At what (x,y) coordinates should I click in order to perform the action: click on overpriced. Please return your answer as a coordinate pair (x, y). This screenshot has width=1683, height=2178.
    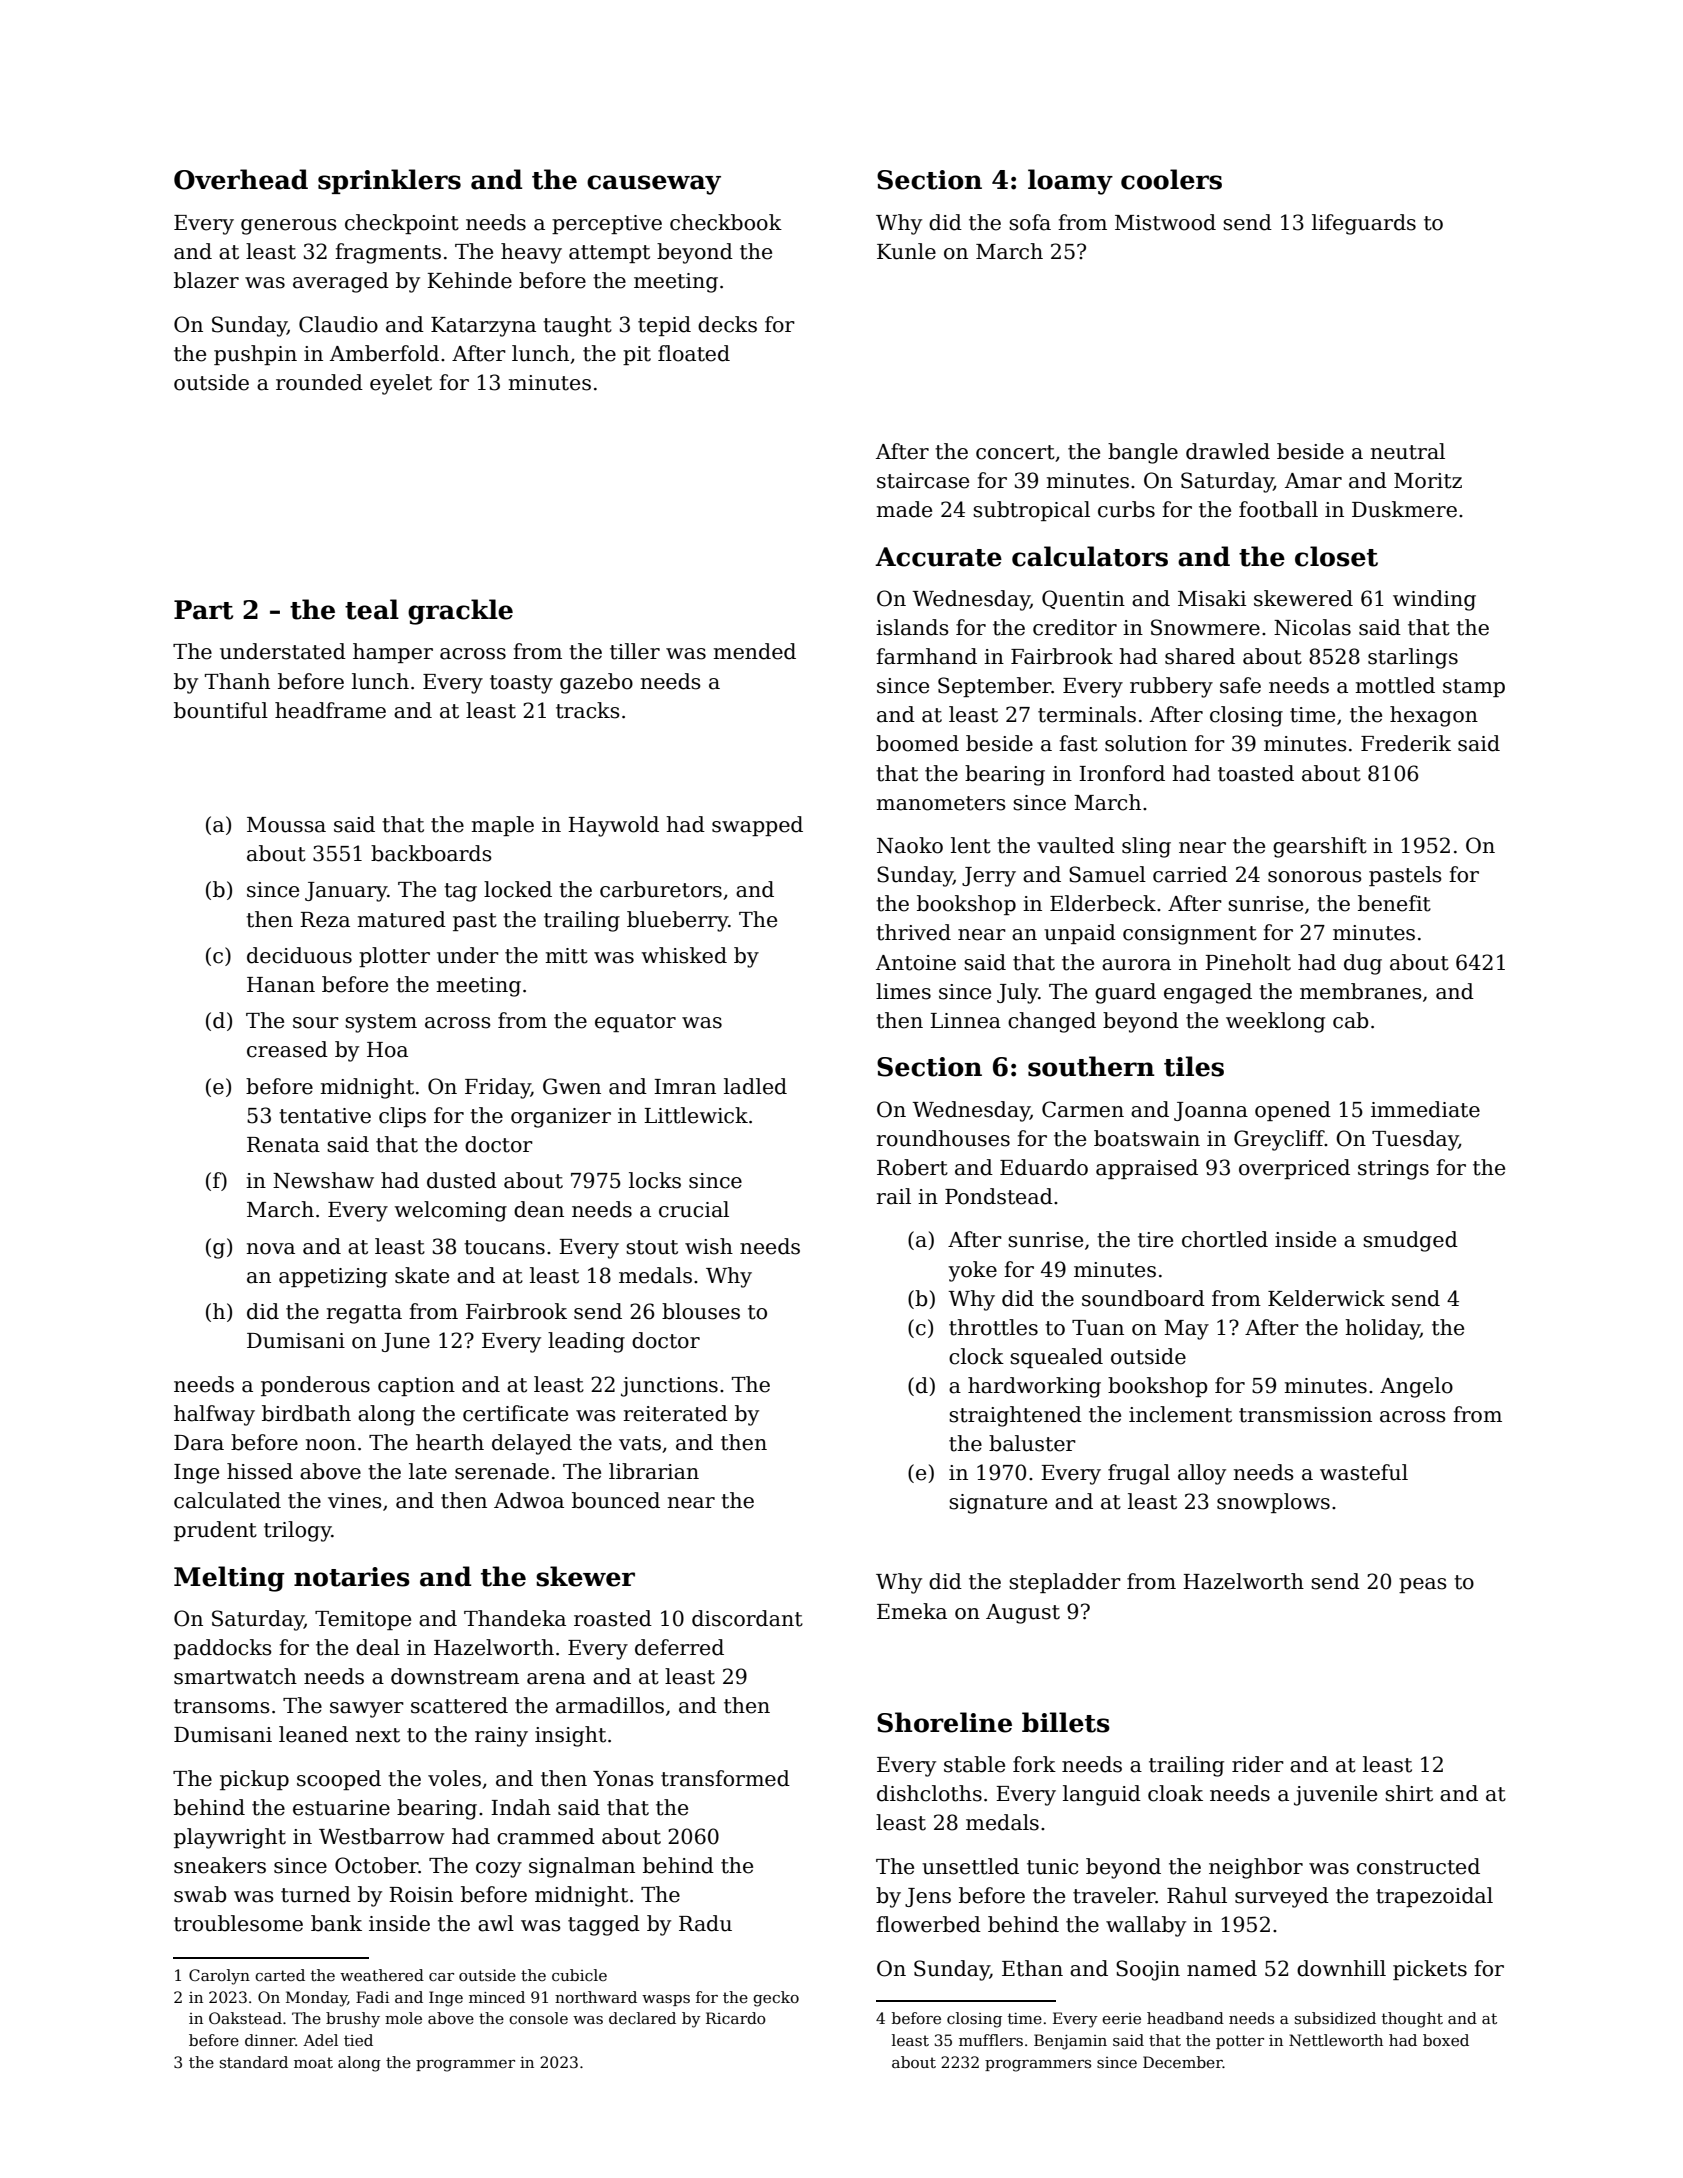
    Looking at the image, I should click on (1294, 1169).
